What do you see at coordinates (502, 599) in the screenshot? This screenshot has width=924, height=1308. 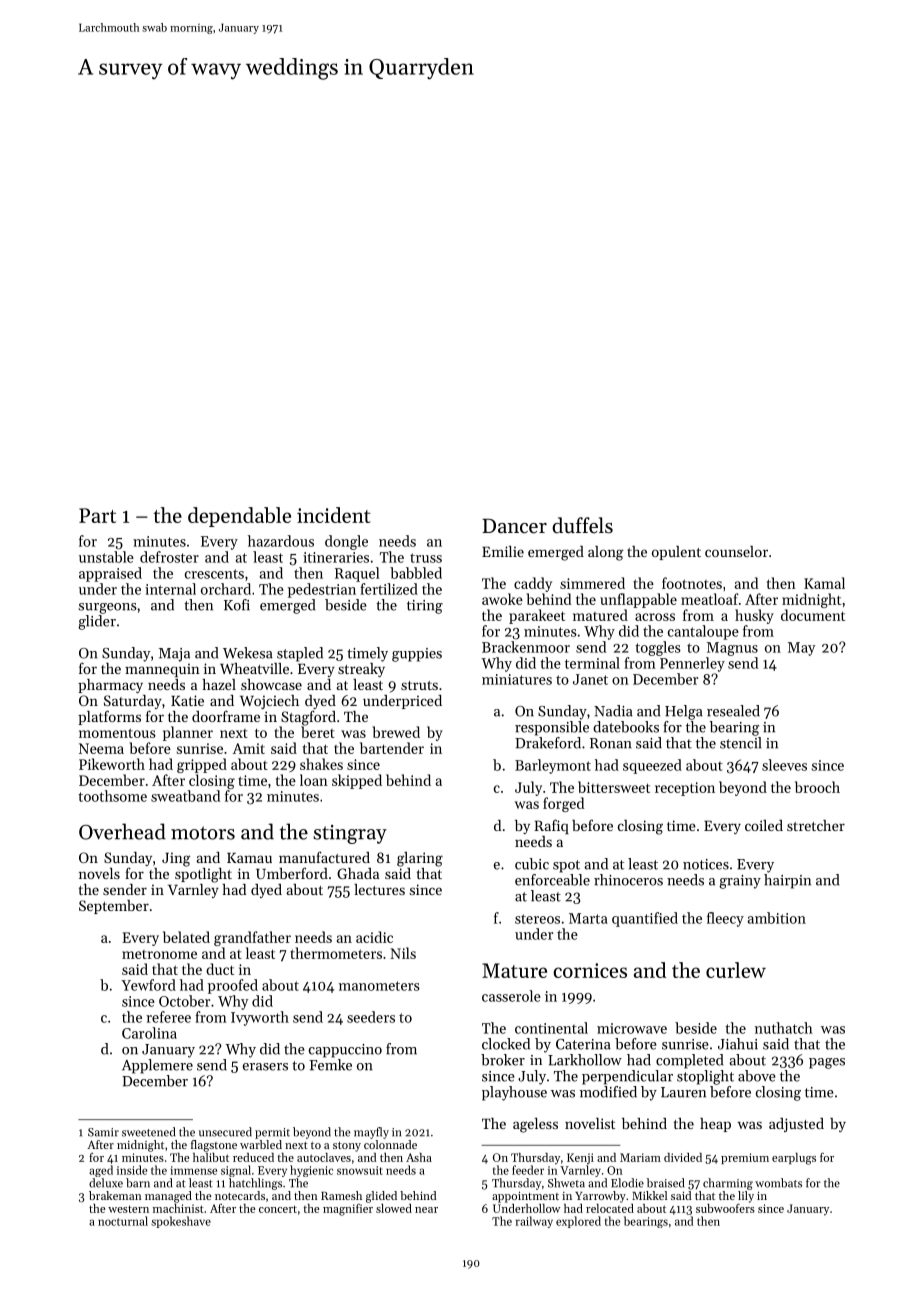 I see `awoke` at bounding box center [502, 599].
